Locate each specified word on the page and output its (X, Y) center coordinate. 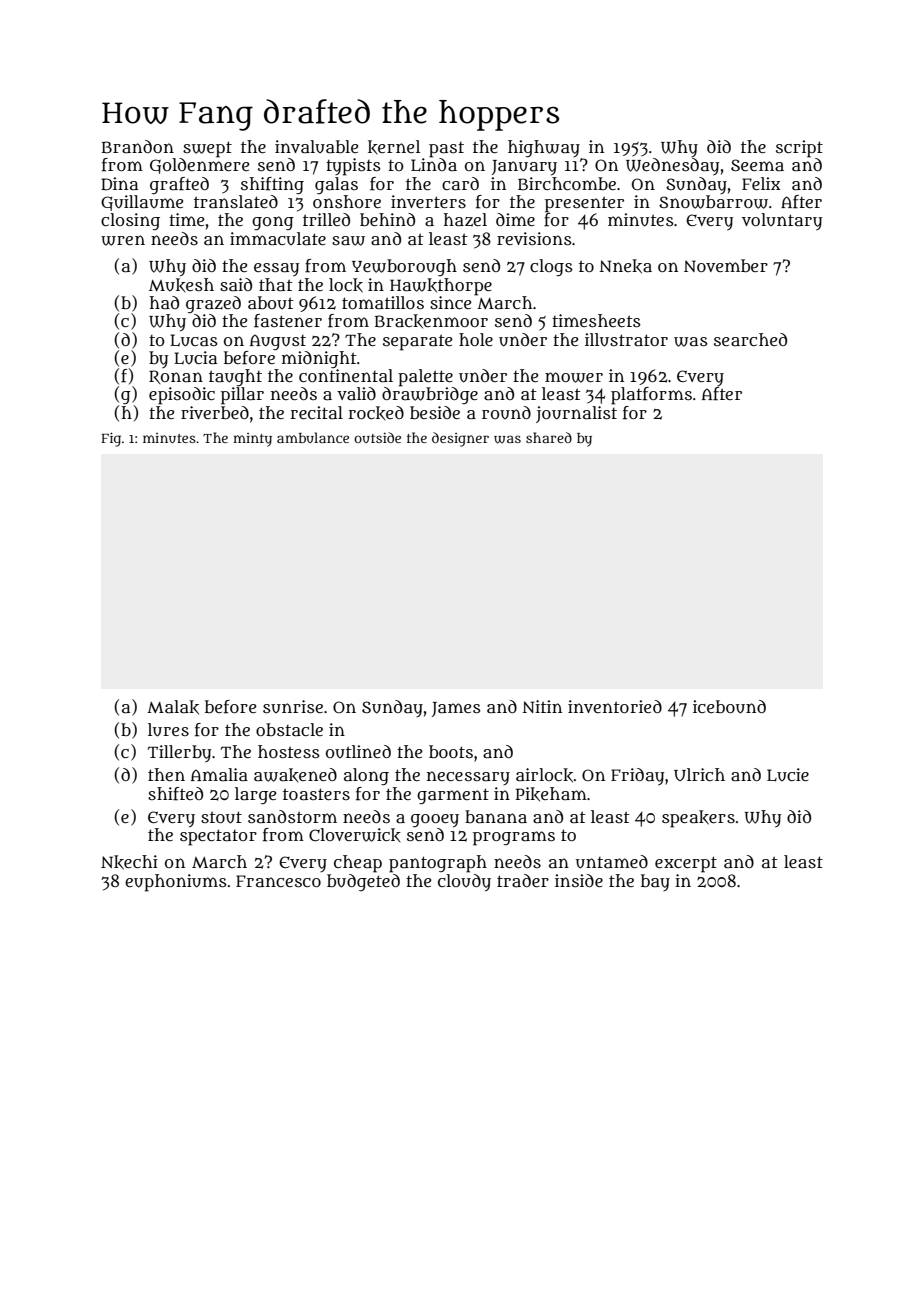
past (446, 150)
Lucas (194, 340)
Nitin (542, 706)
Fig (111, 439)
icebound (729, 707)
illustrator (626, 340)
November (726, 265)
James (456, 709)
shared (549, 437)
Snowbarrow (713, 202)
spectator (218, 837)
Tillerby (179, 754)
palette (425, 378)
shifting (272, 185)
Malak (173, 707)
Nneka (625, 266)
